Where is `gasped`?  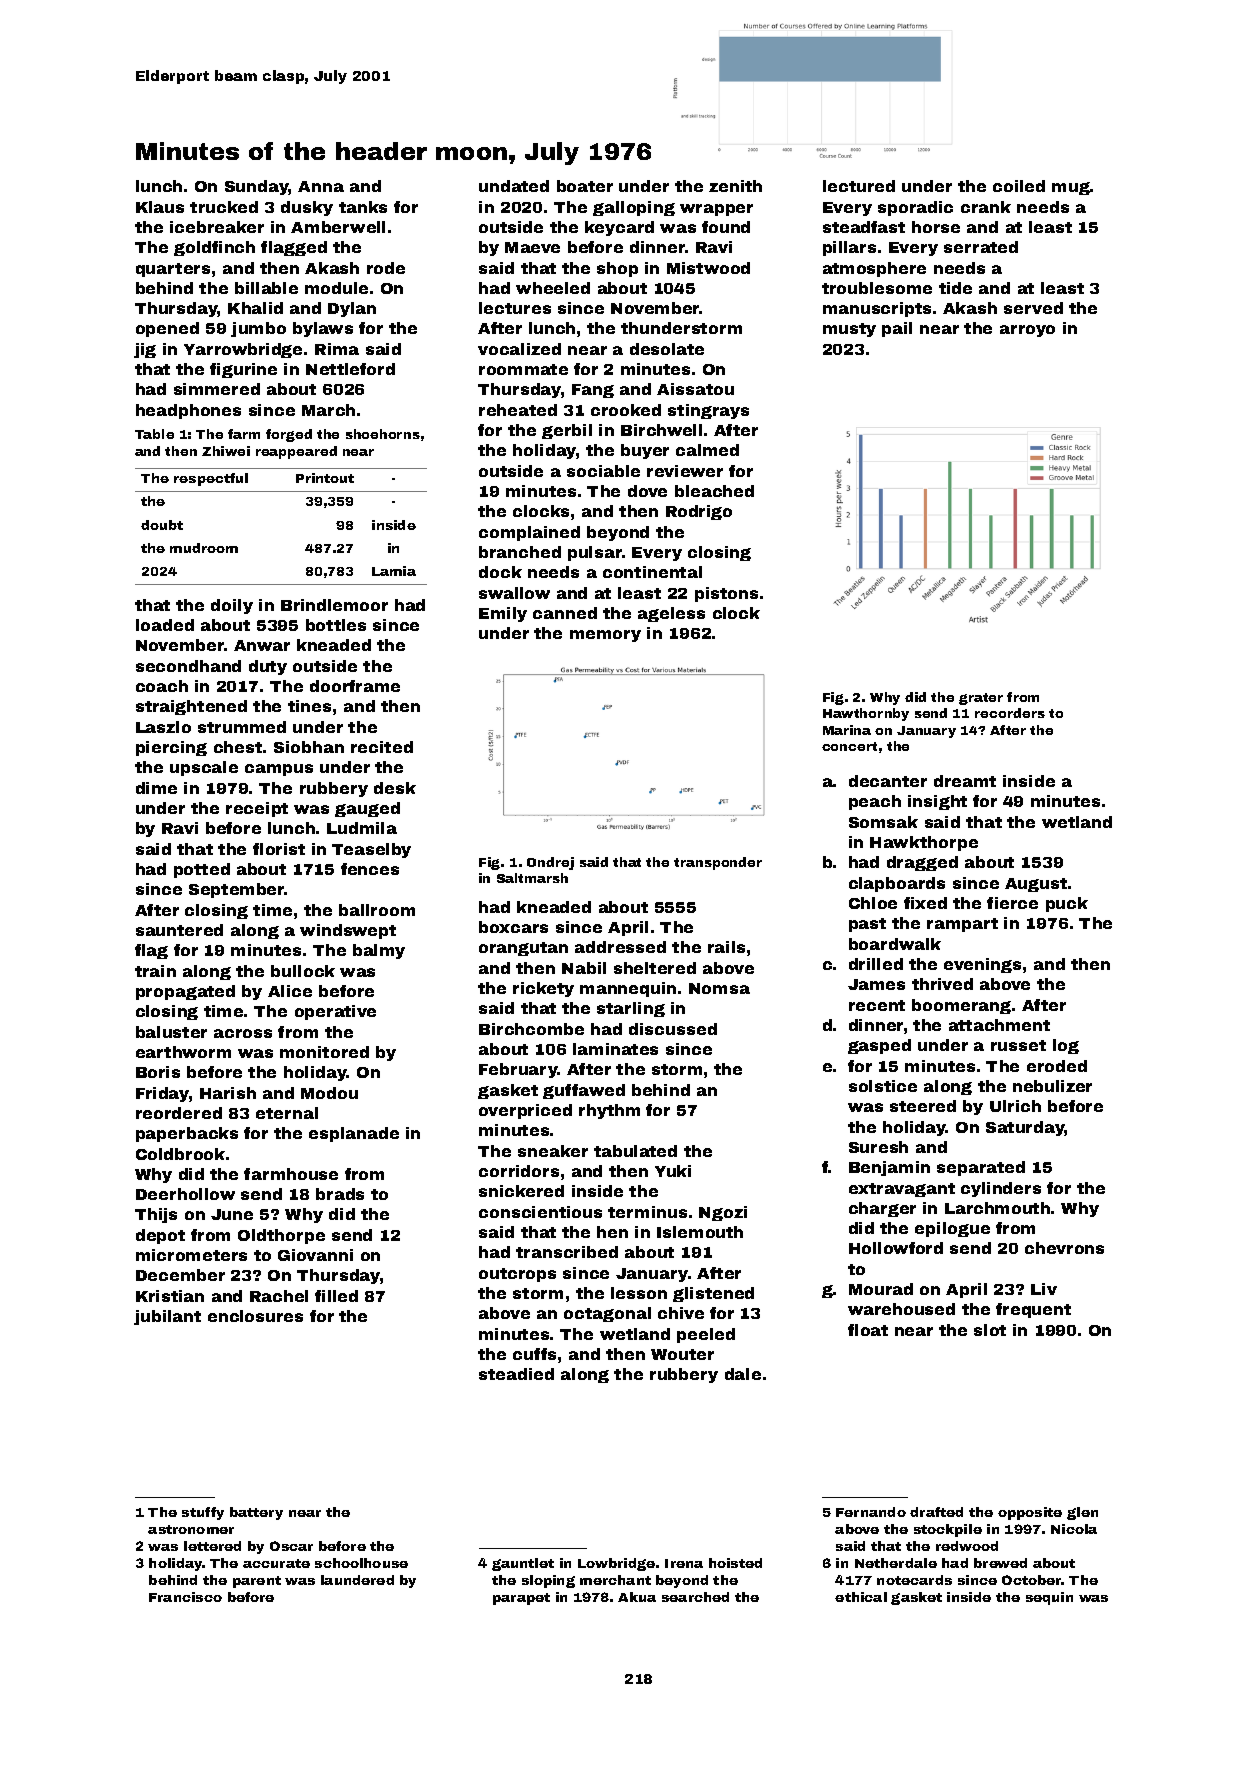
gasped is located at coordinates (879, 1046).
